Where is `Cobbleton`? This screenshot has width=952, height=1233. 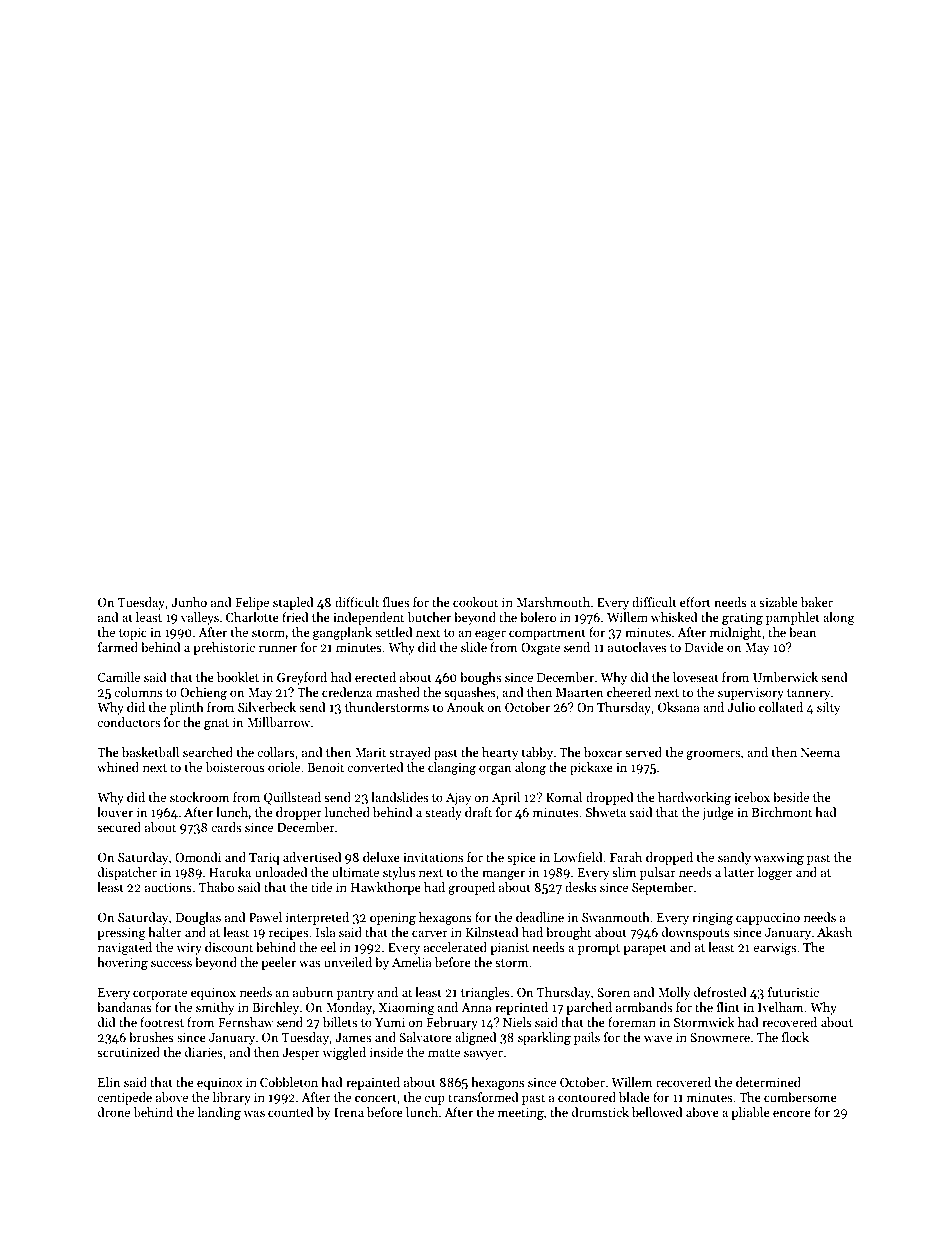
Cobbleton is located at coordinates (289, 1082).
